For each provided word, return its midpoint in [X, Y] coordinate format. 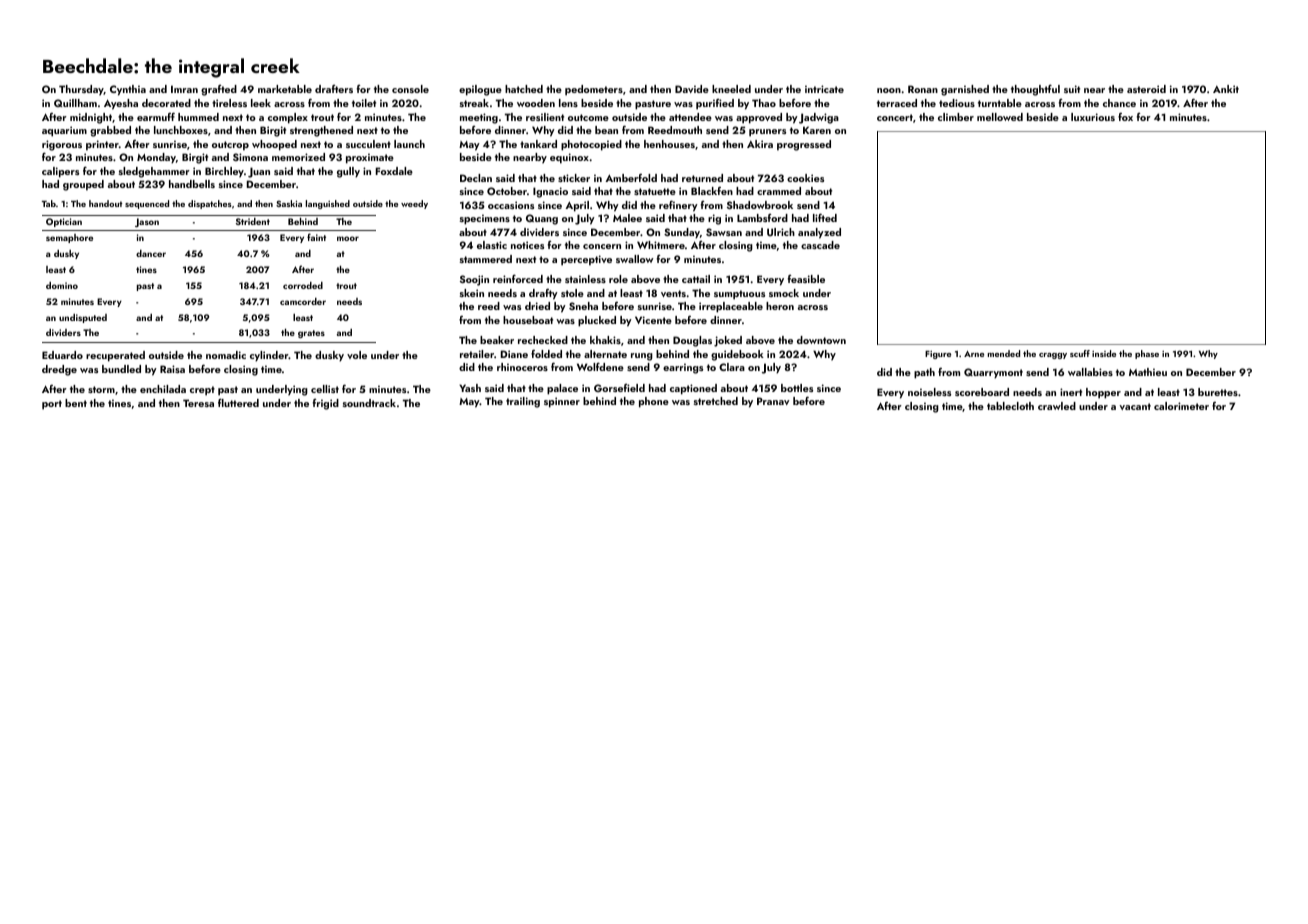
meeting [479, 118]
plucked [597, 321]
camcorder [303, 301]
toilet [364, 103]
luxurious [1093, 117]
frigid [326, 404]
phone [654, 402]
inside [1104, 353]
